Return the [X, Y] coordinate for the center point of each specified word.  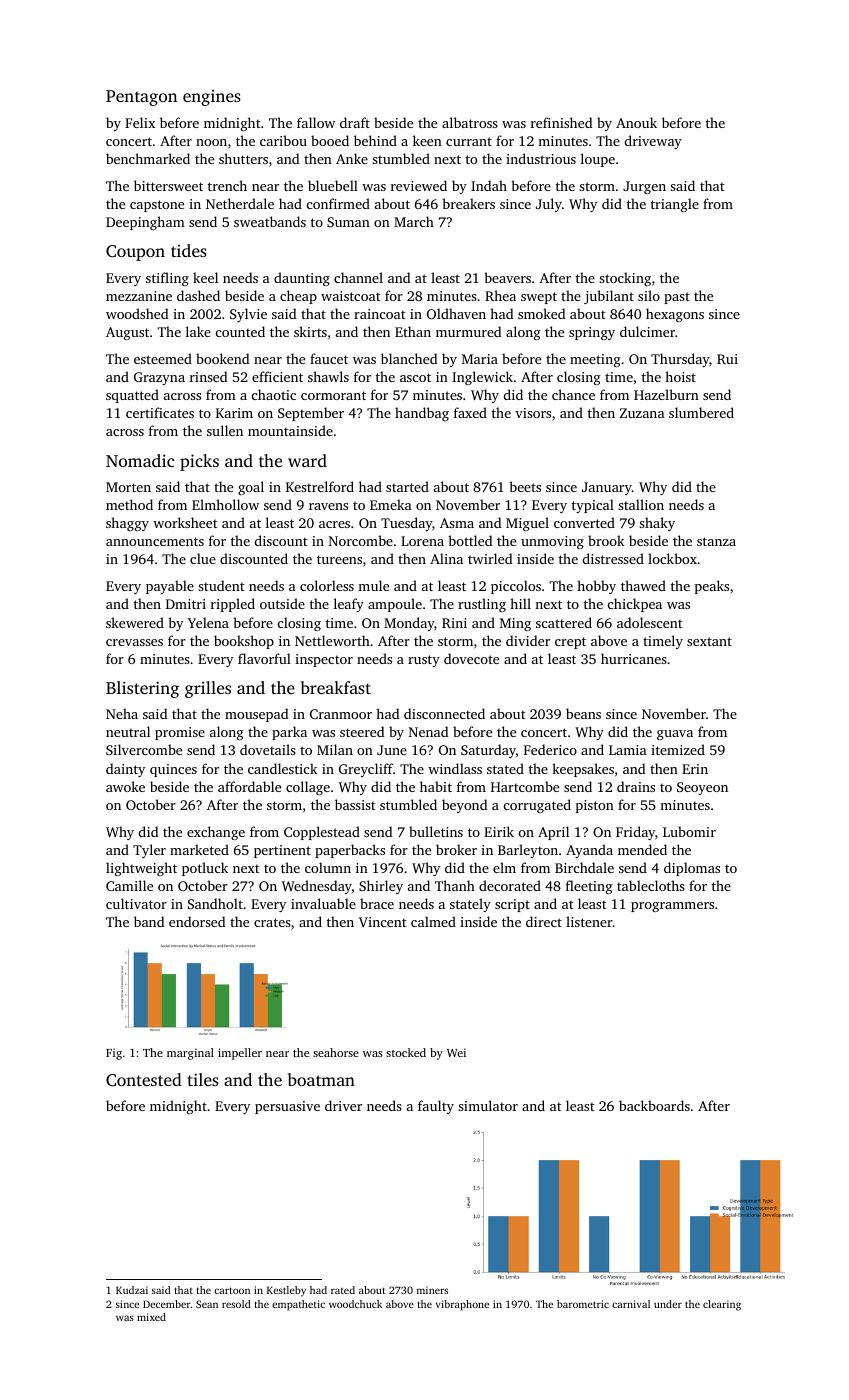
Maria [480, 359]
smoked [541, 313]
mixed [151, 1317]
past [677, 298]
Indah [489, 185]
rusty [424, 661]
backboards [654, 1105]
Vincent [383, 922]
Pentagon [141, 98]
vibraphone [462, 1305]
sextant [709, 641]
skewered [135, 622]
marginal [190, 1054]
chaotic [274, 394]
